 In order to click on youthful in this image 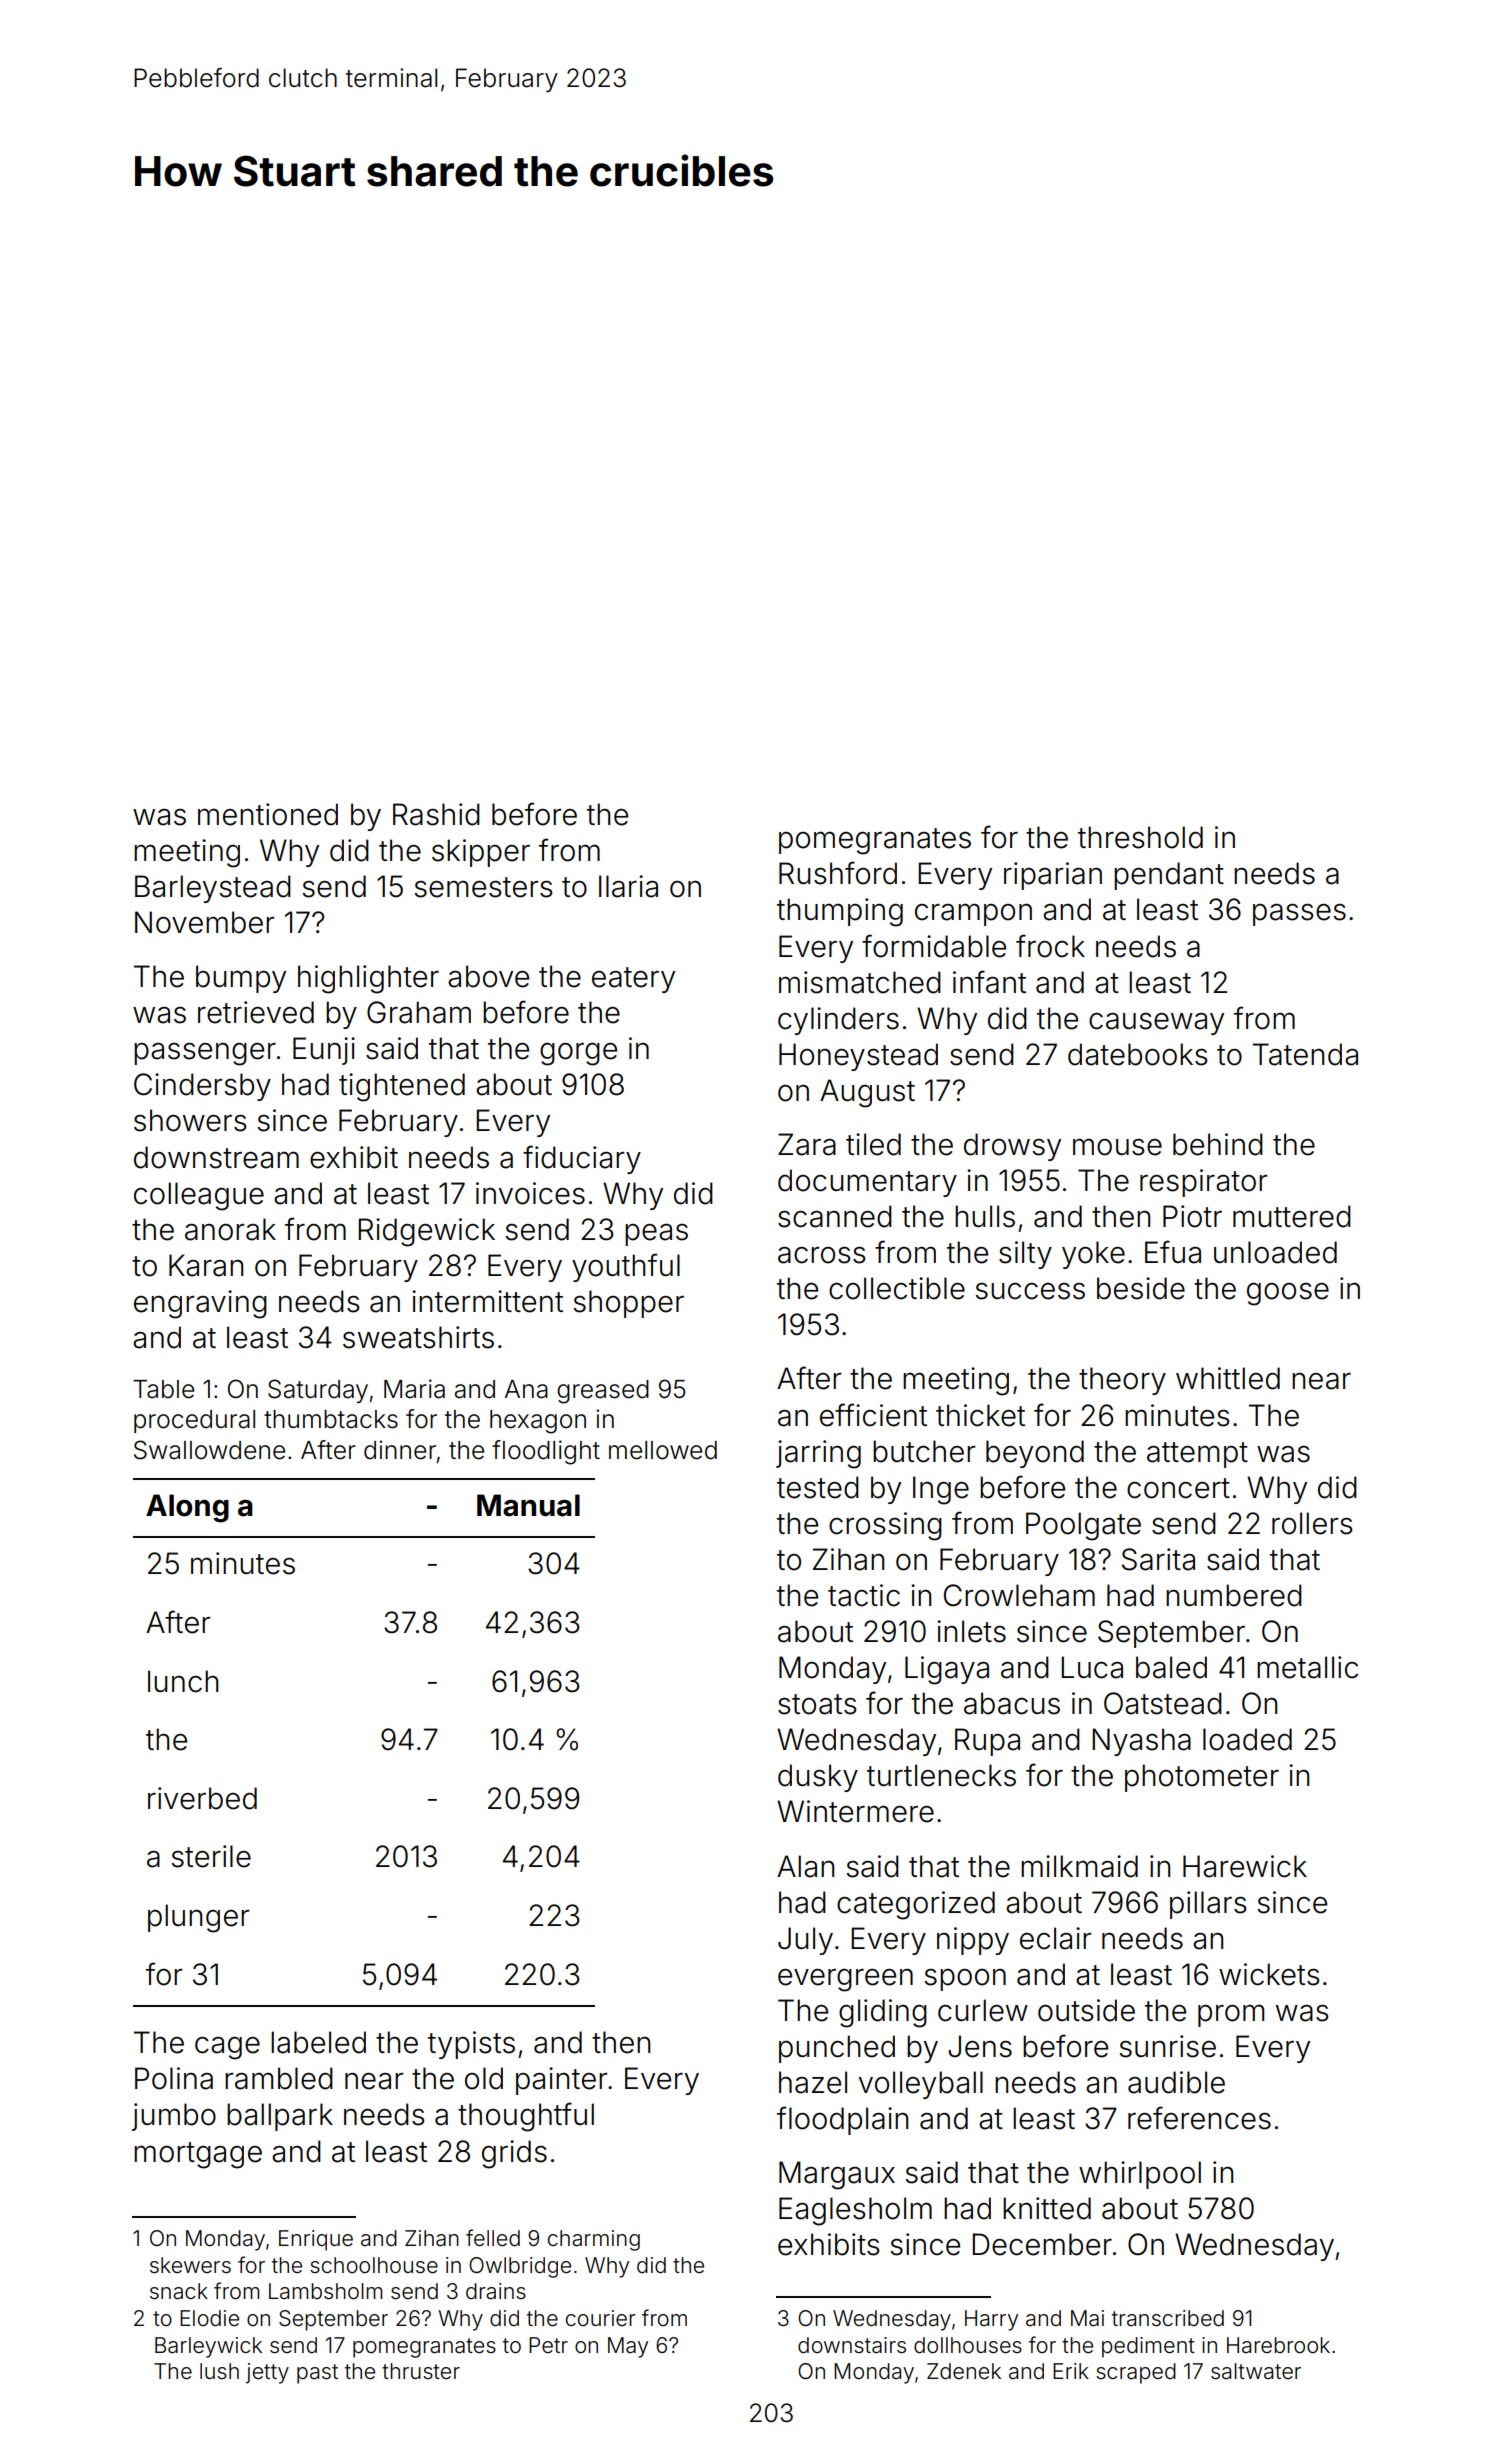, I will do `click(626, 1267)`.
